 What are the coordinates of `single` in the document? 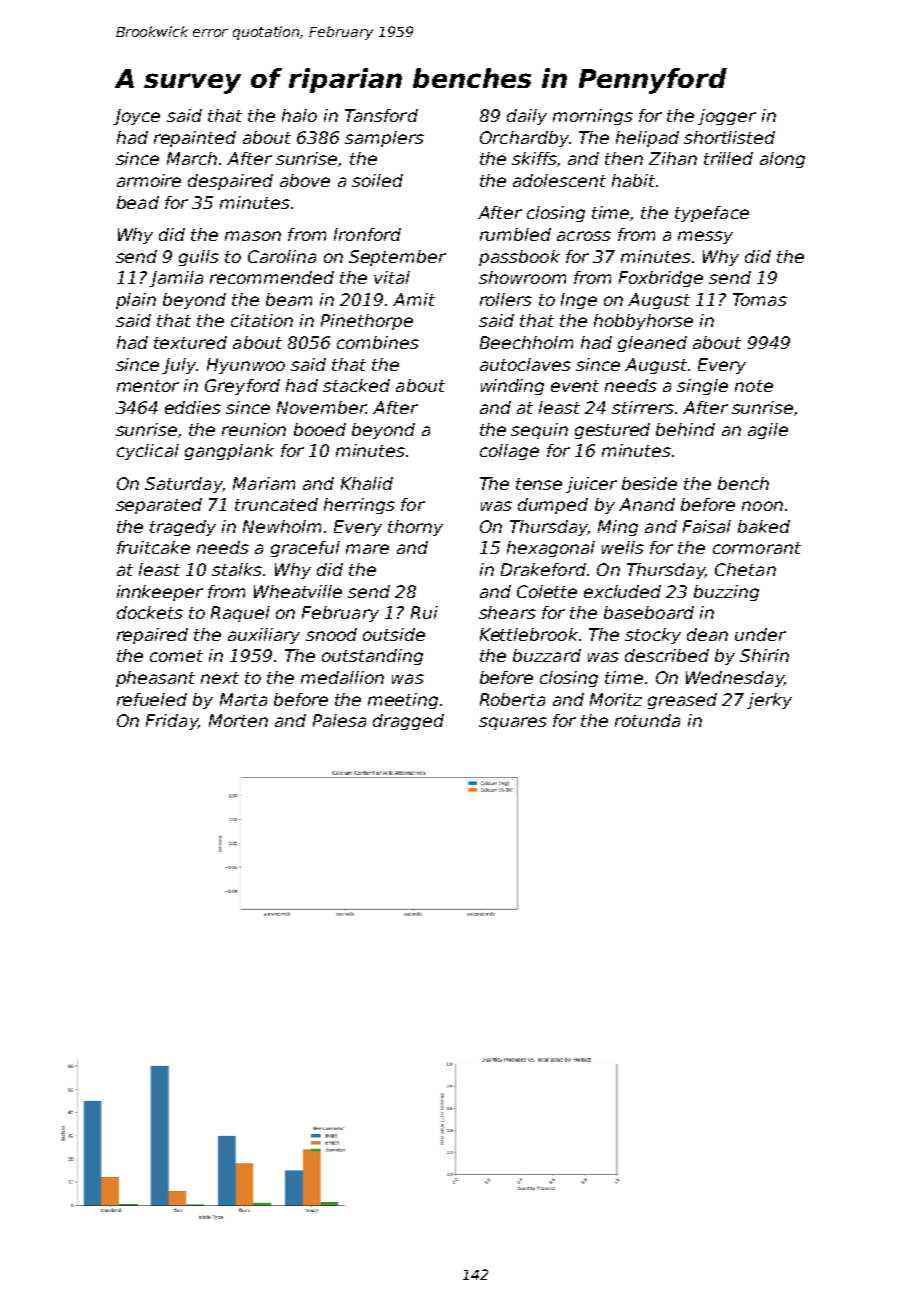 It's located at (702, 387).
